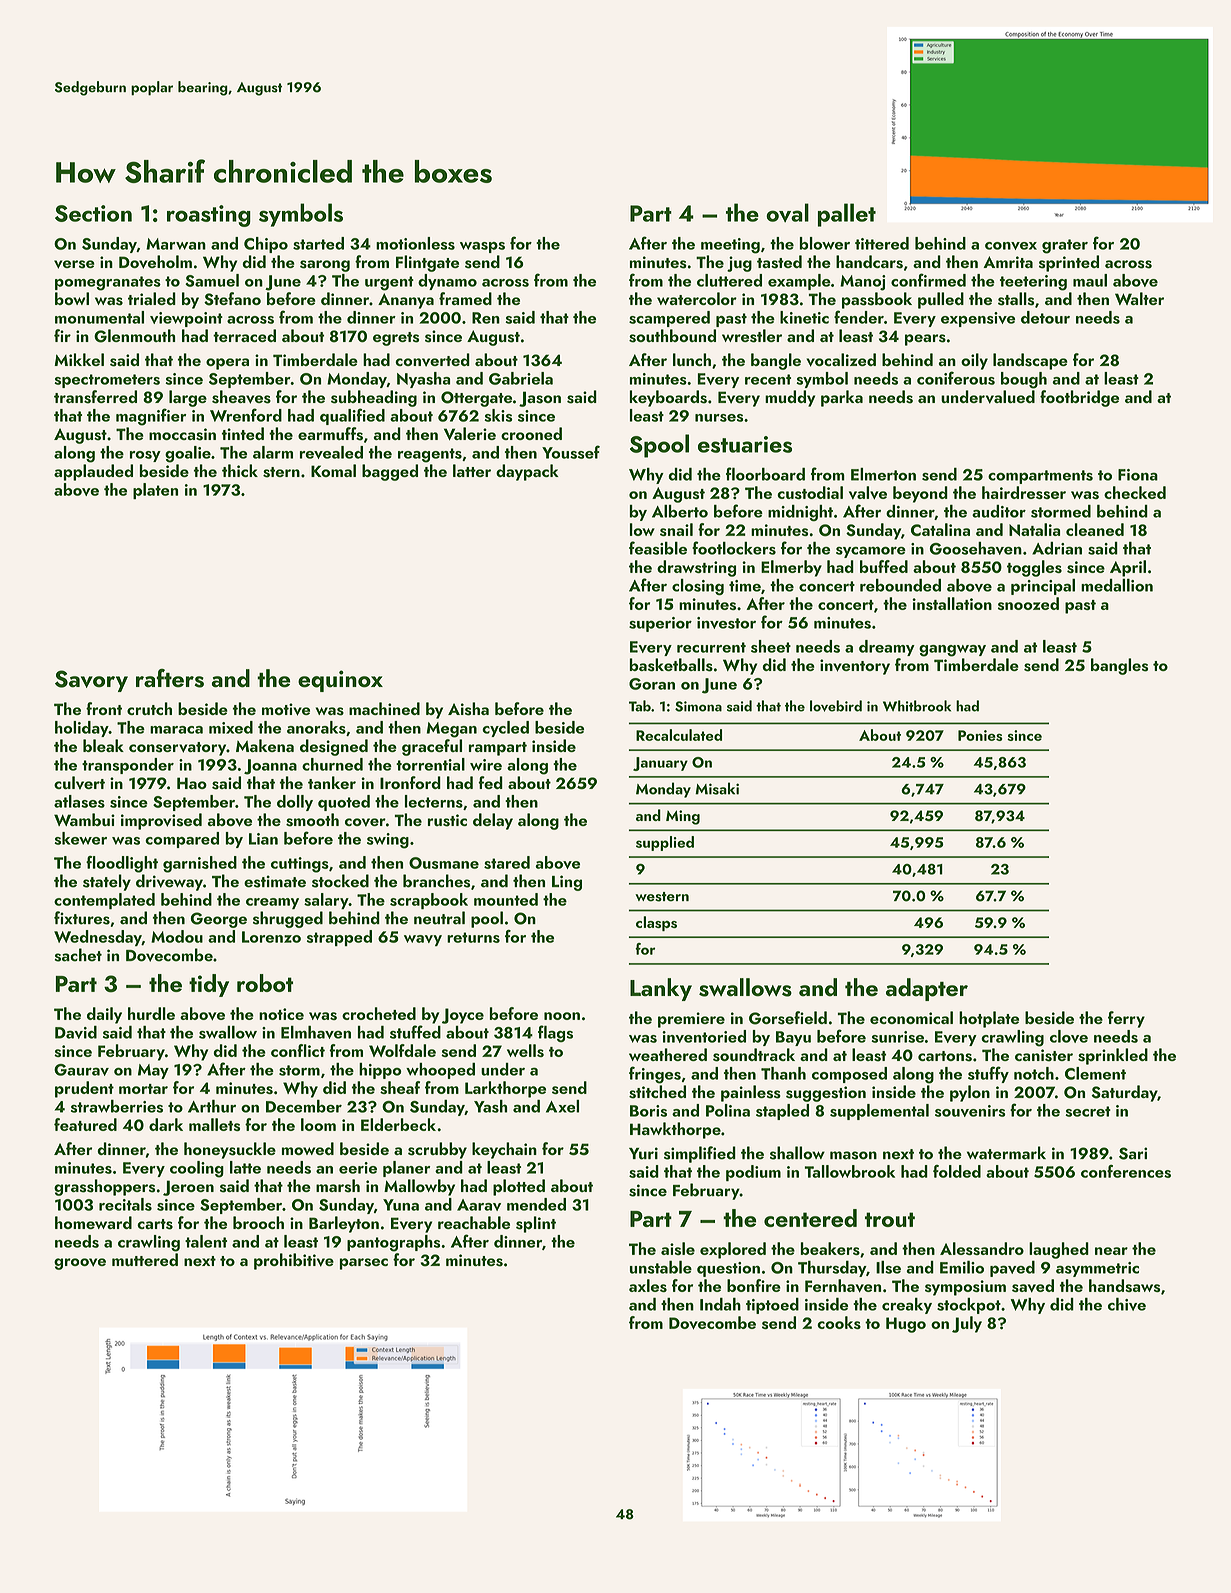 This image has width=1231, height=1593. What do you see at coordinates (927, 989) in the image?
I see `adapter` at bounding box center [927, 989].
